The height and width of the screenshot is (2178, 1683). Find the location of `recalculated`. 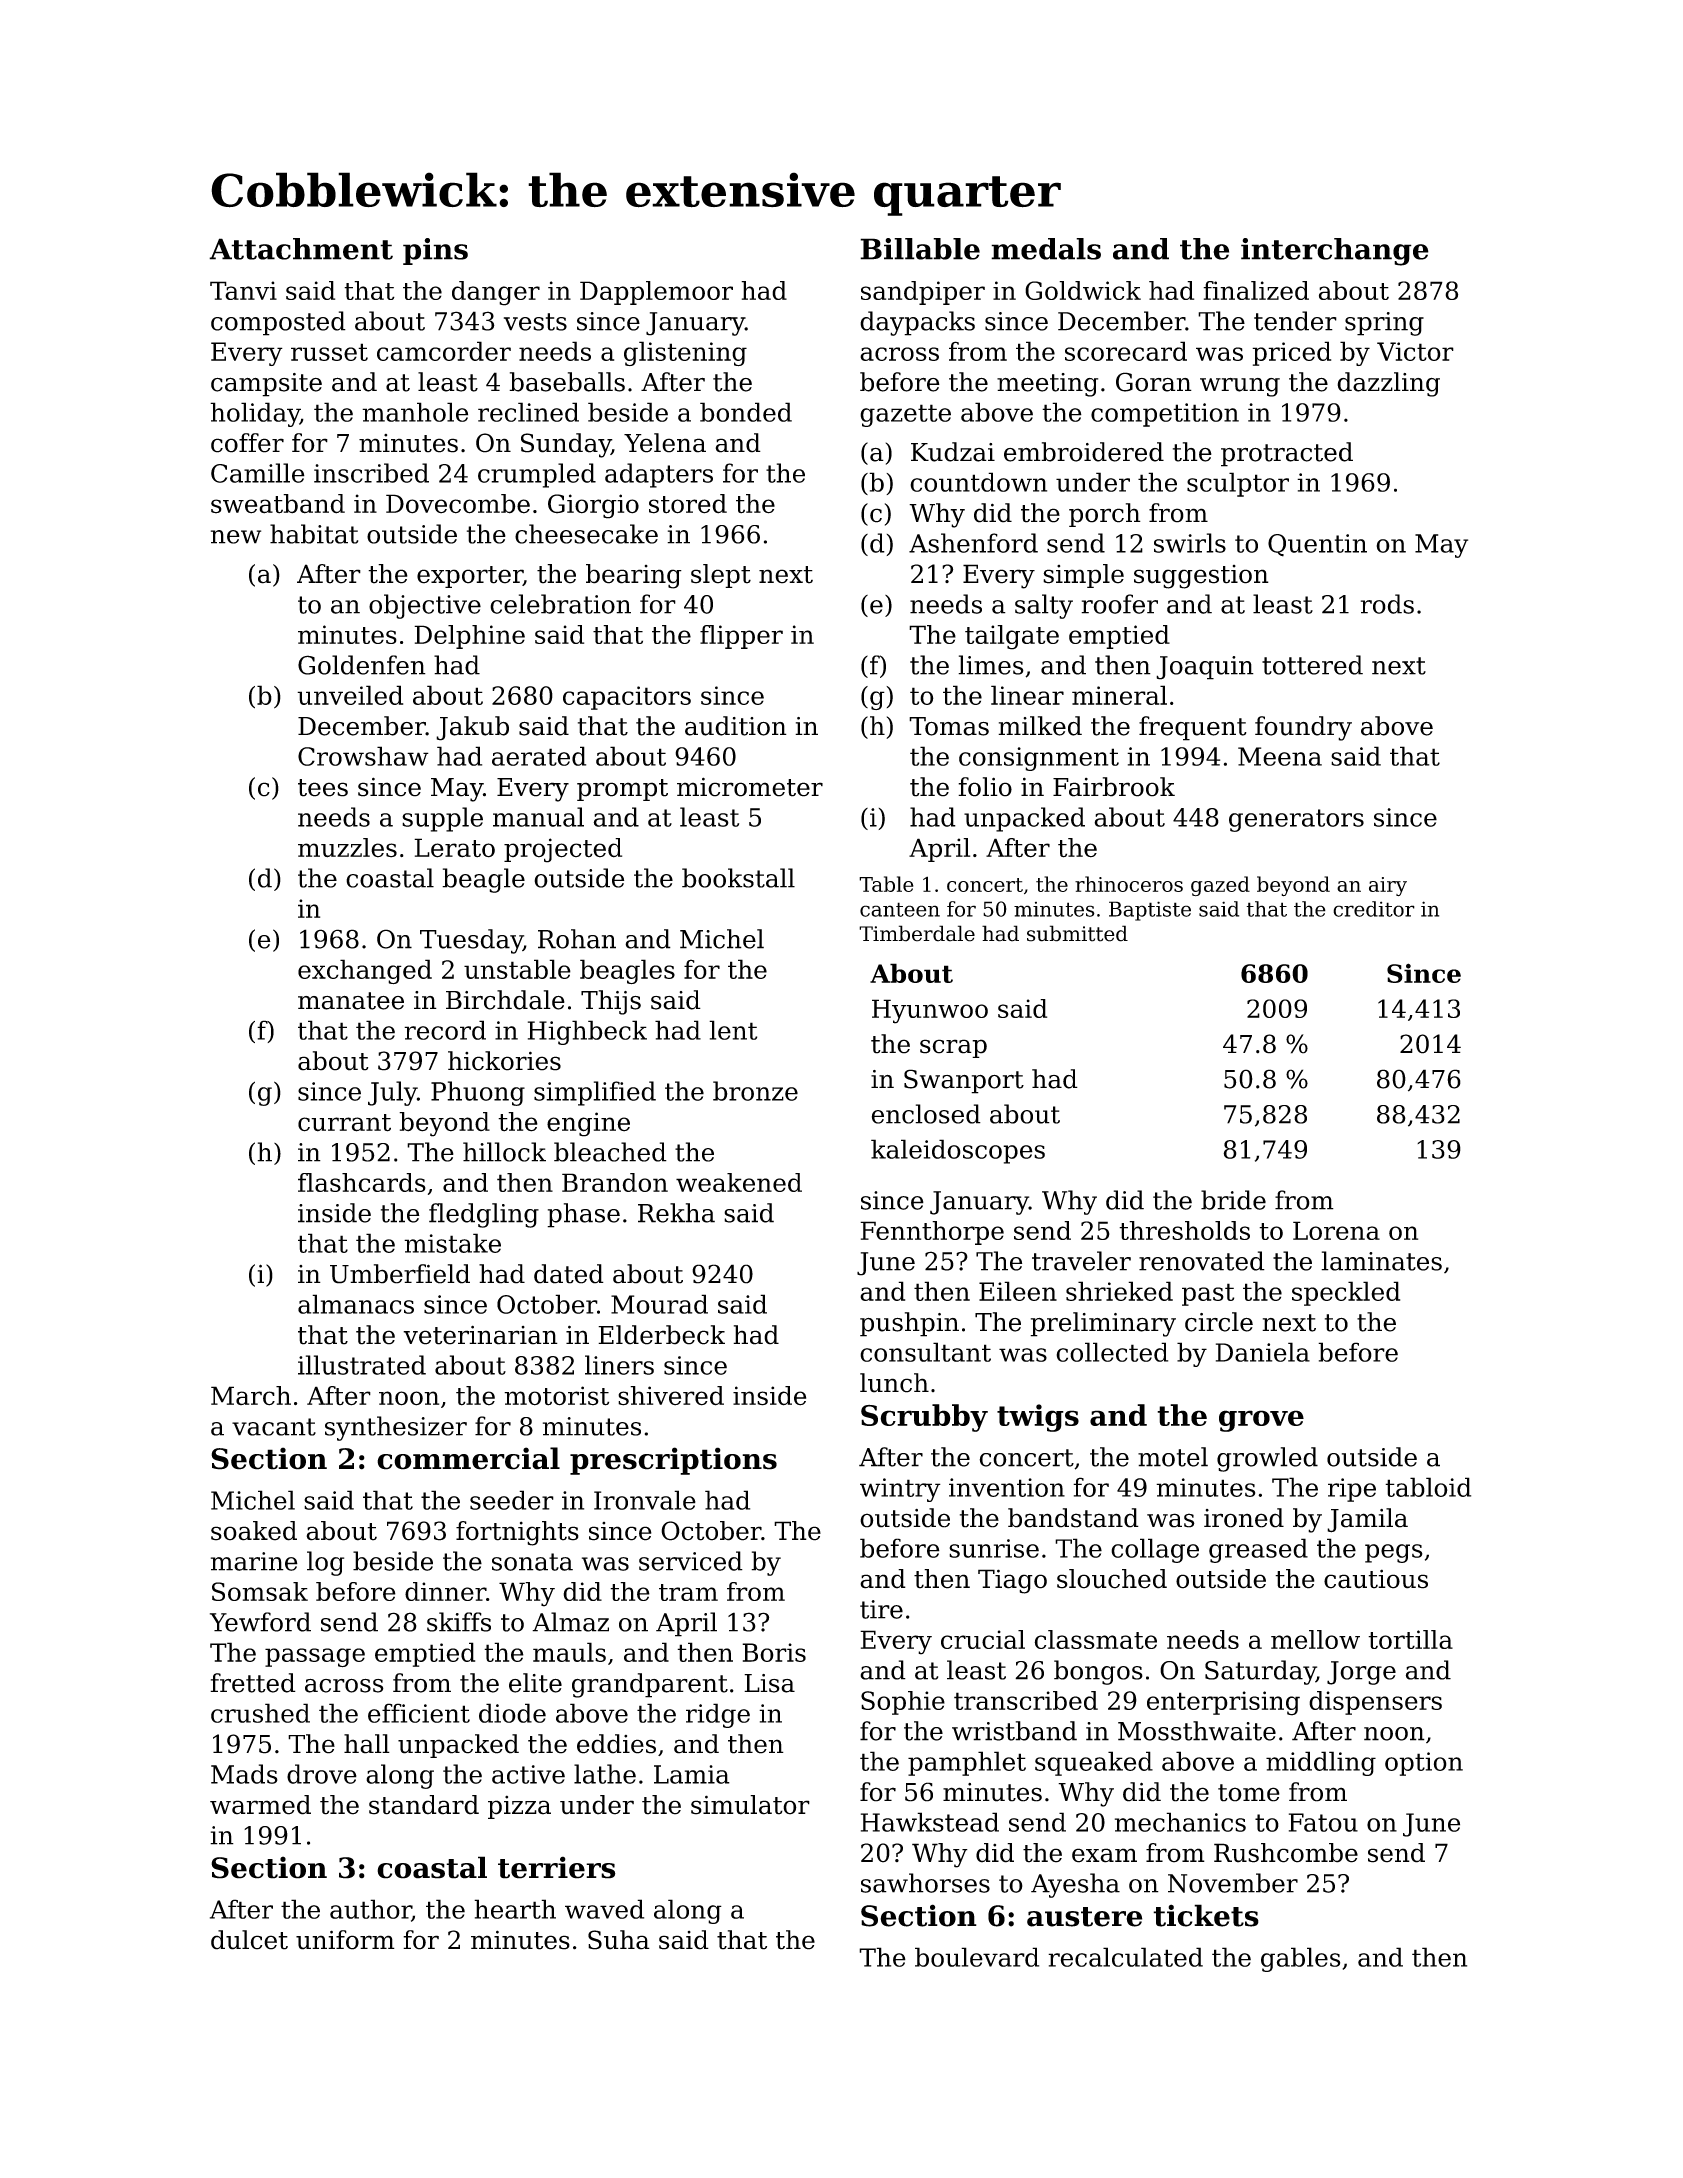

recalculated is located at coordinates (1125, 1957).
